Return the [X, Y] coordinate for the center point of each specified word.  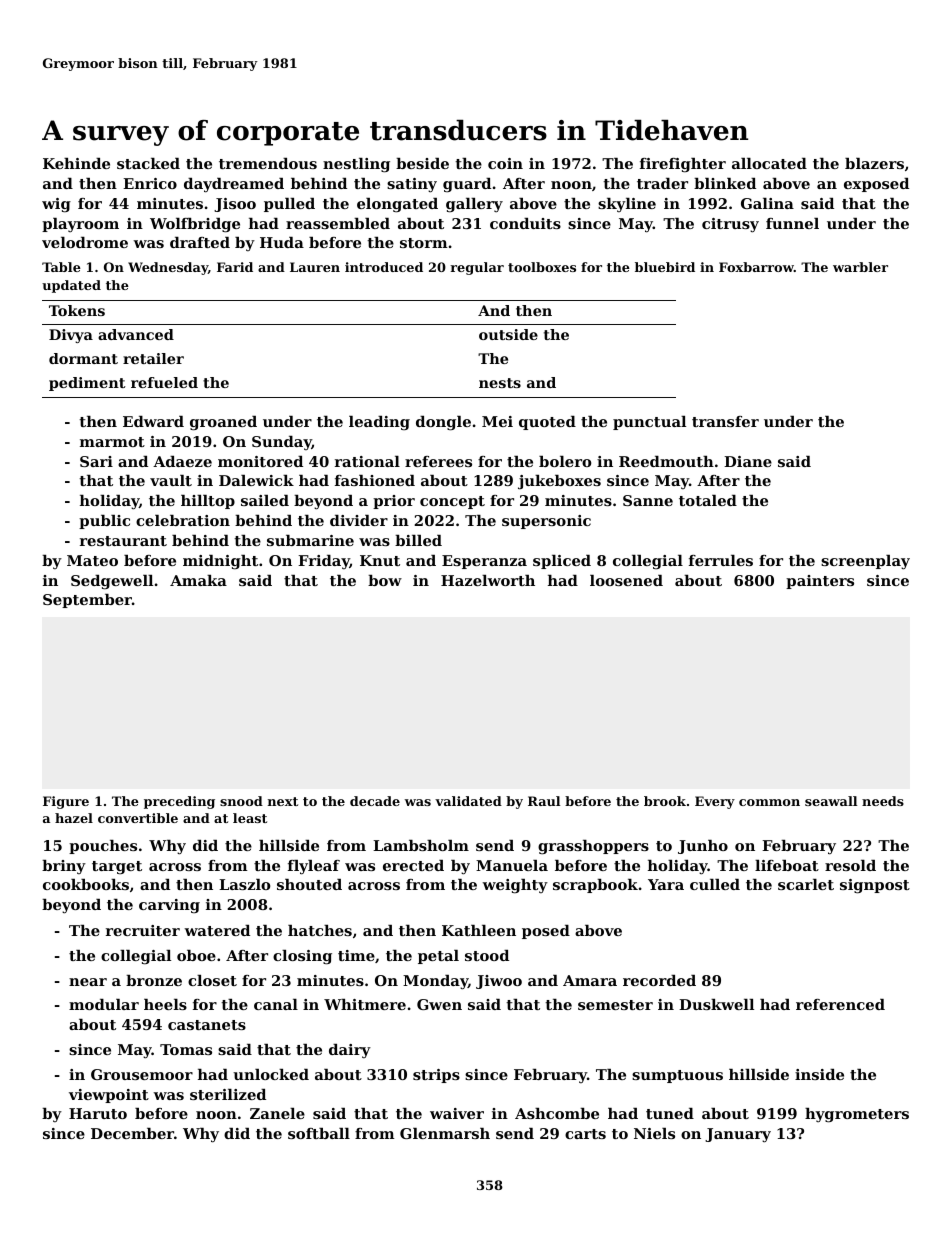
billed [418, 540]
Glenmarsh [445, 1133]
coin [505, 163]
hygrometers [857, 1115]
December [132, 1133]
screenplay [865, 562]
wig [56, 205]
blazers [874, 163]
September [87, 601]
